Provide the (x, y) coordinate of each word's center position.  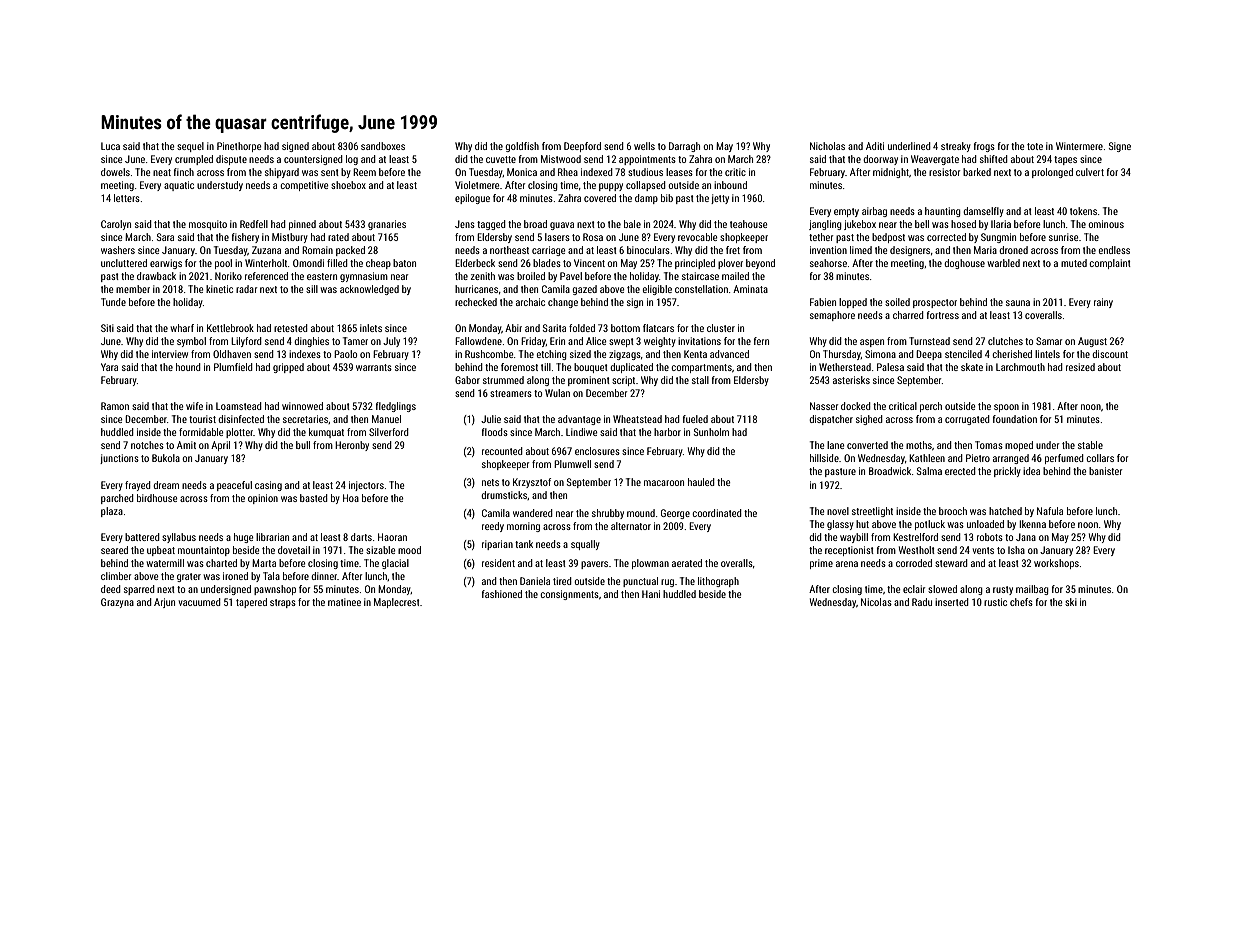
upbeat (161, 551)
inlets (371, 328)
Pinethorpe (239, 147)
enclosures (597, 451)
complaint (1110, 264)
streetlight (872, 512)
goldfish (522, 147)
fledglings (396, 407)
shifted (994, 159)
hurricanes (476, 289)
